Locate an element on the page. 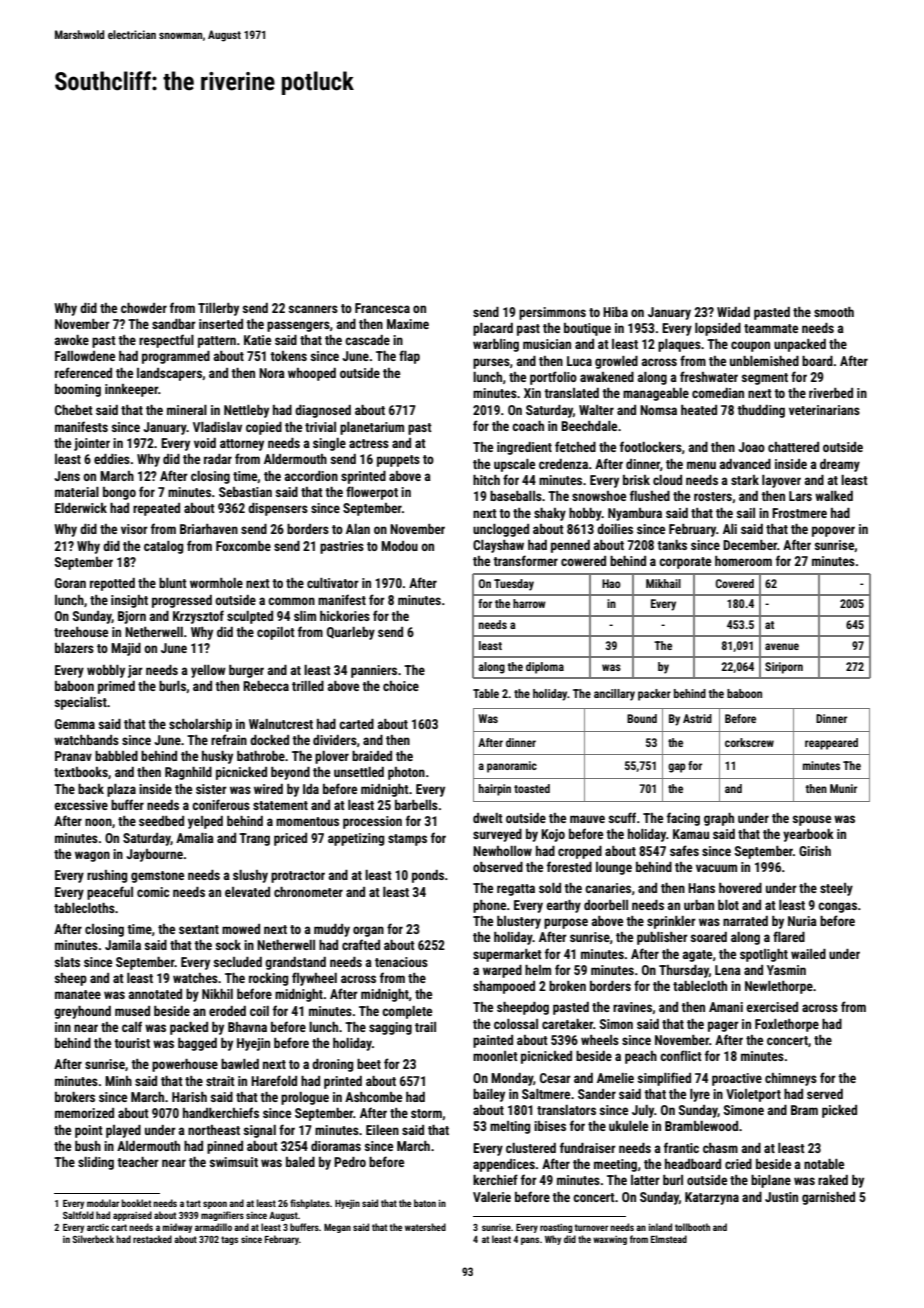  graph is located at coordinates (719, 819).
